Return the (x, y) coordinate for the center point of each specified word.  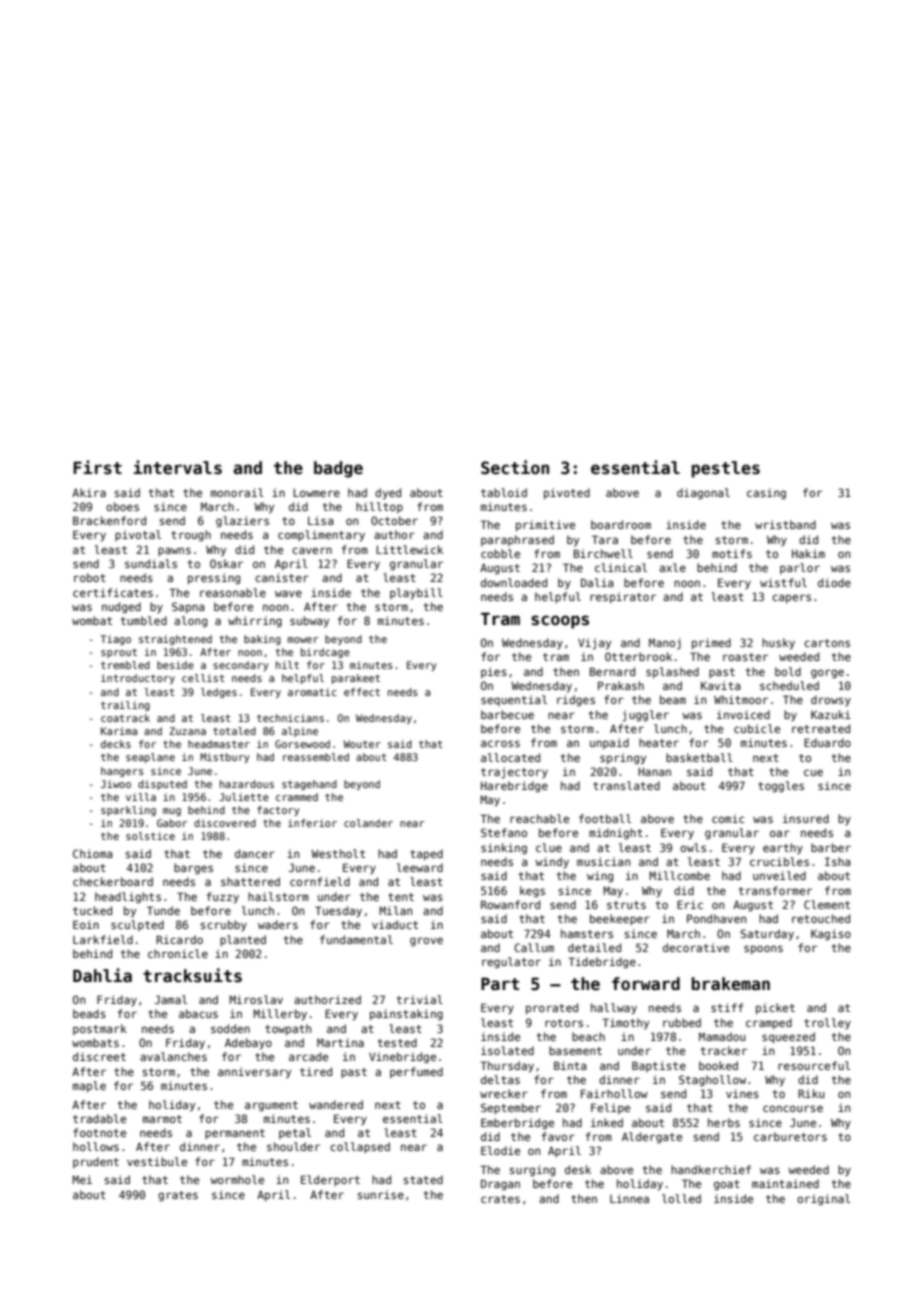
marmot (162, 1119)
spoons (763, 949)
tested (397, 1042)
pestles (726, 469)
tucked (92, 910)
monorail (237, 492)
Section (515, 467)
